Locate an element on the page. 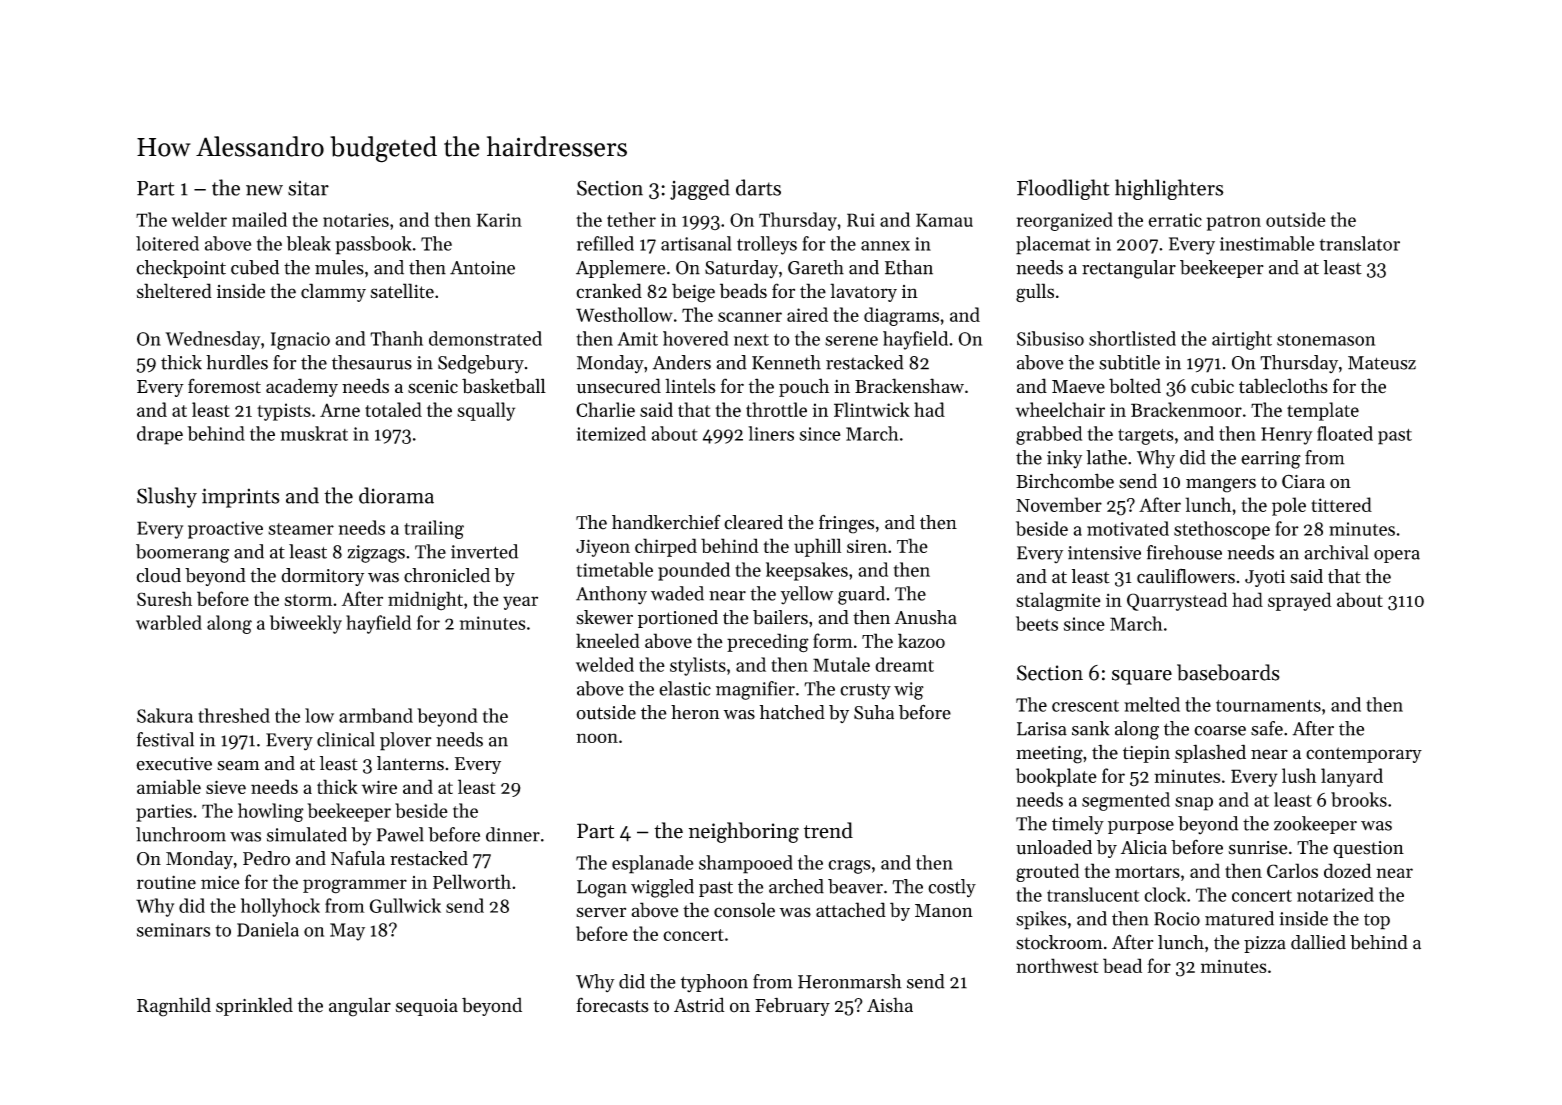  highlighters is located at coordinates (1169, 189).
